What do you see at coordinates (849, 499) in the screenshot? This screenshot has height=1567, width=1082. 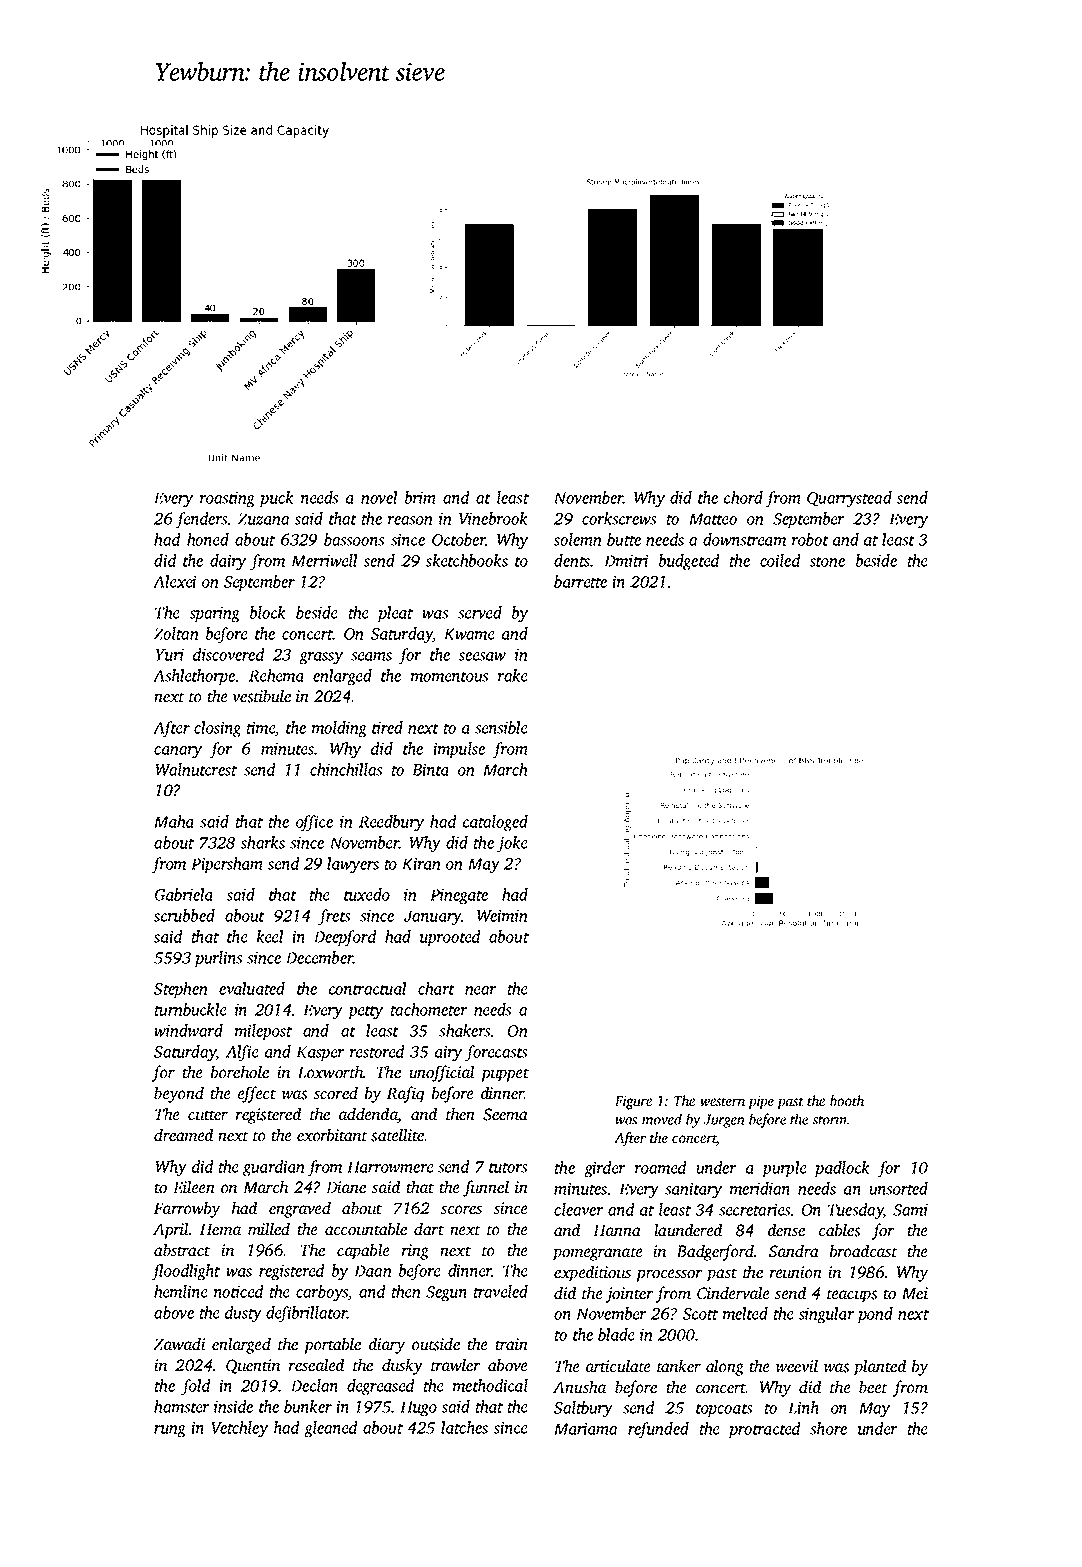 I see `Quarrystead` at bounding box center [849, 499].
